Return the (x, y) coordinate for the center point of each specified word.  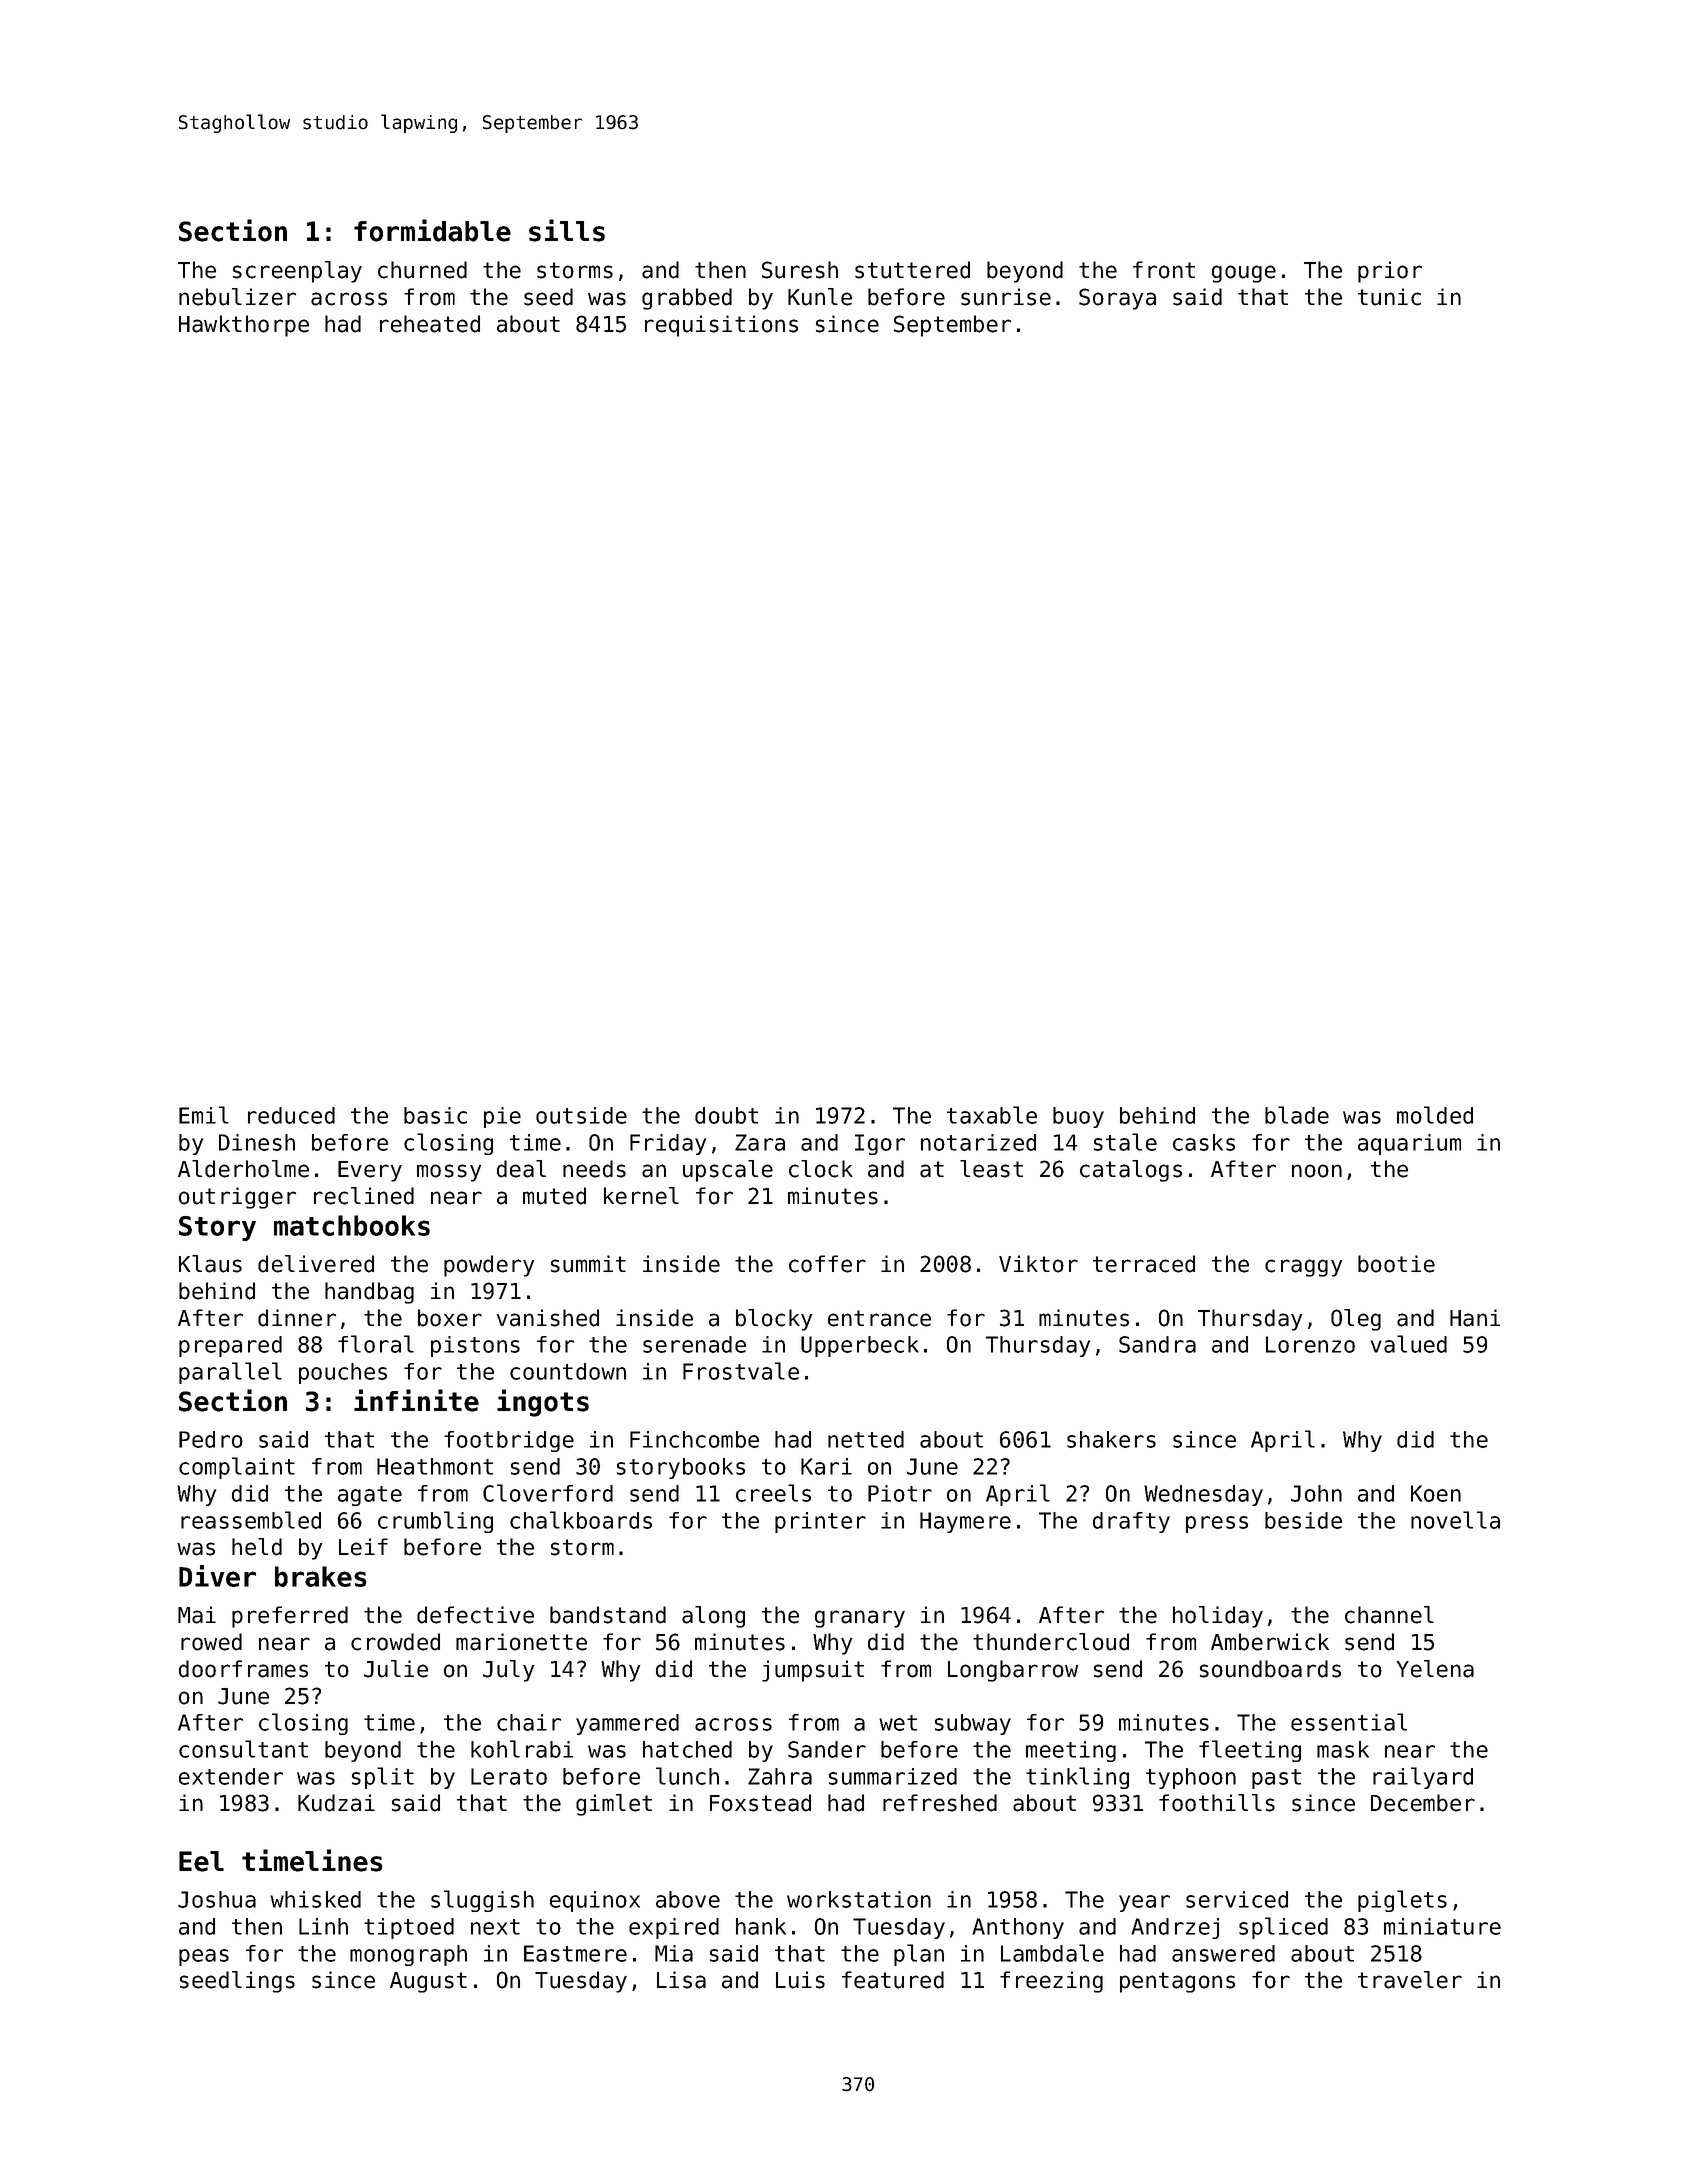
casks (1204, 1142)
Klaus (210, 1264)
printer (820, 1522)
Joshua (217, 1899)
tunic (1389, 297)
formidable (432, 230)
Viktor (1038, 1264)
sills (567, 230)
